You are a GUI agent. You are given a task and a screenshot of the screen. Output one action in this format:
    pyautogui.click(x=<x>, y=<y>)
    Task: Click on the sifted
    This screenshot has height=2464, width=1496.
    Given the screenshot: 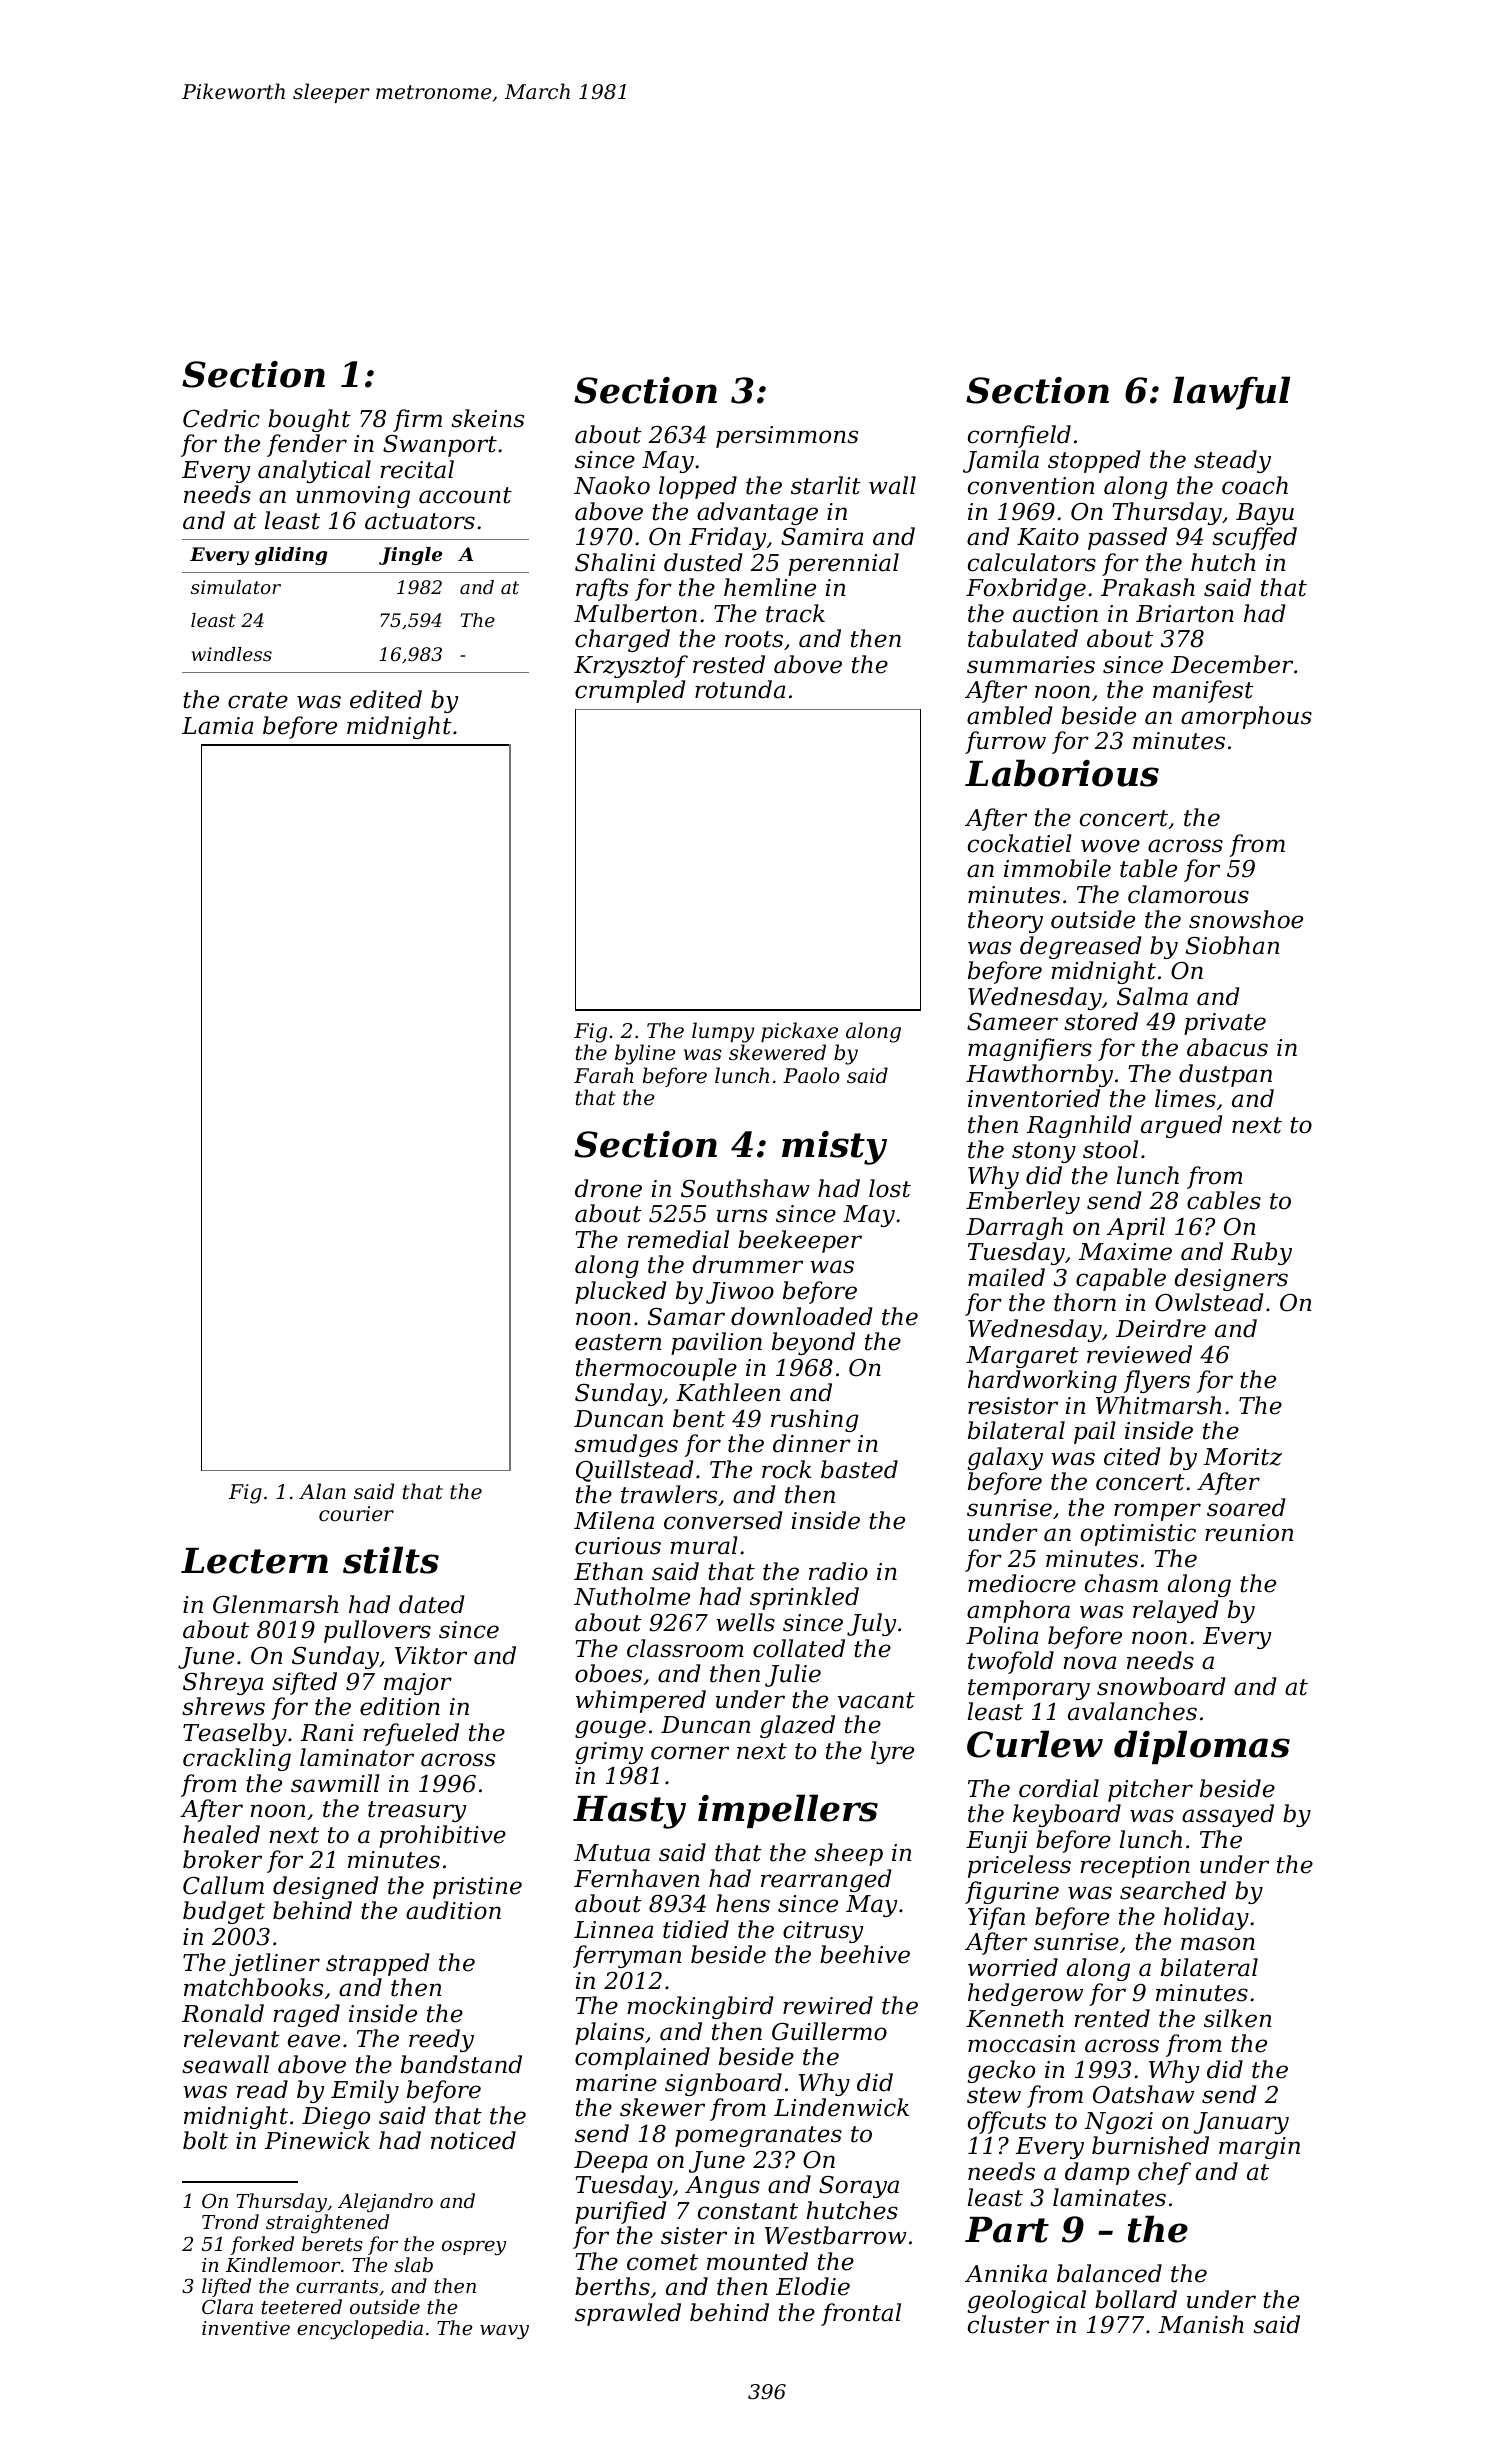 What is the action you would take?
    pyautogui.click(x=304, y=1683)
